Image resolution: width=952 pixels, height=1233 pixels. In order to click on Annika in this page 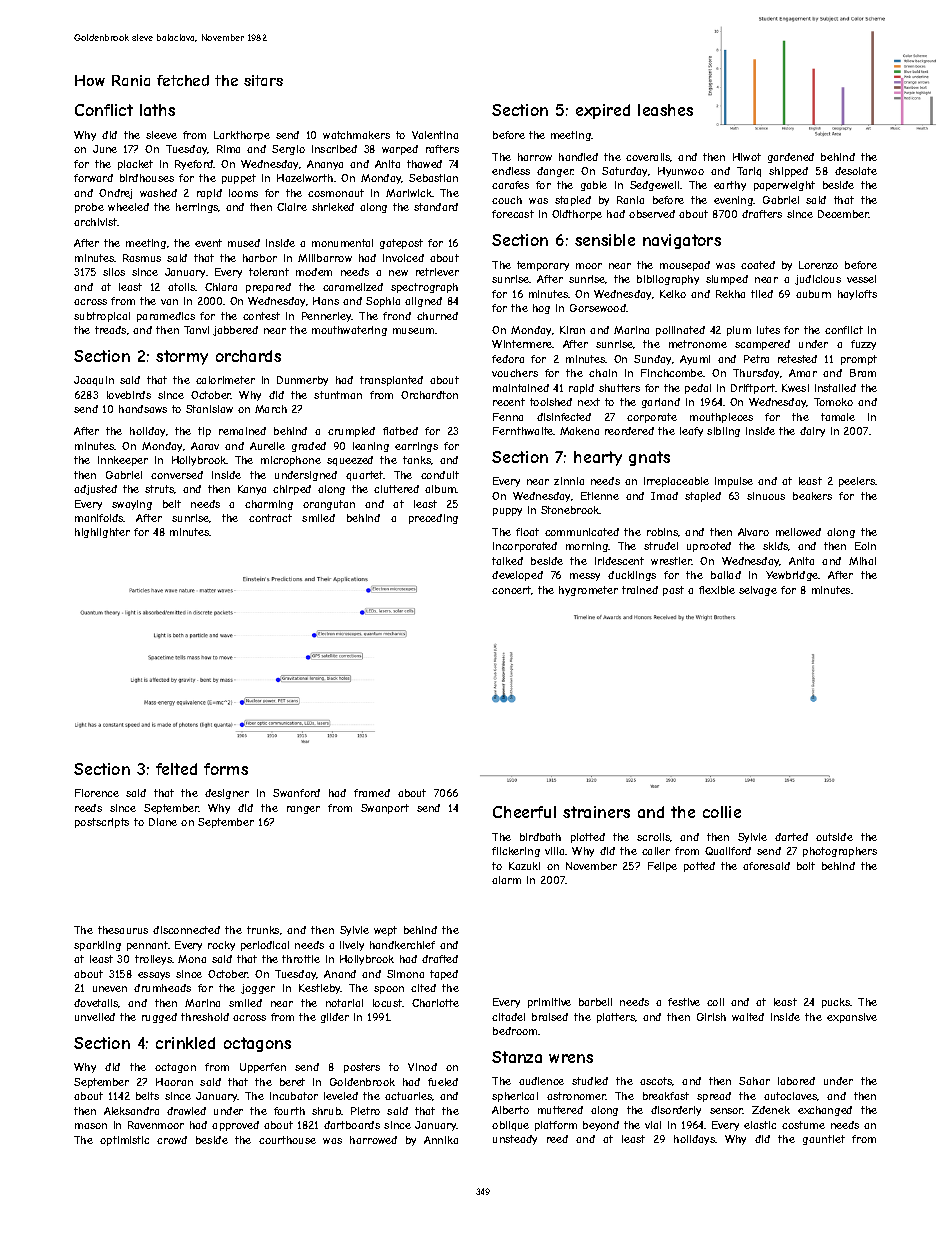, I will do `click(441, 1140)`.
